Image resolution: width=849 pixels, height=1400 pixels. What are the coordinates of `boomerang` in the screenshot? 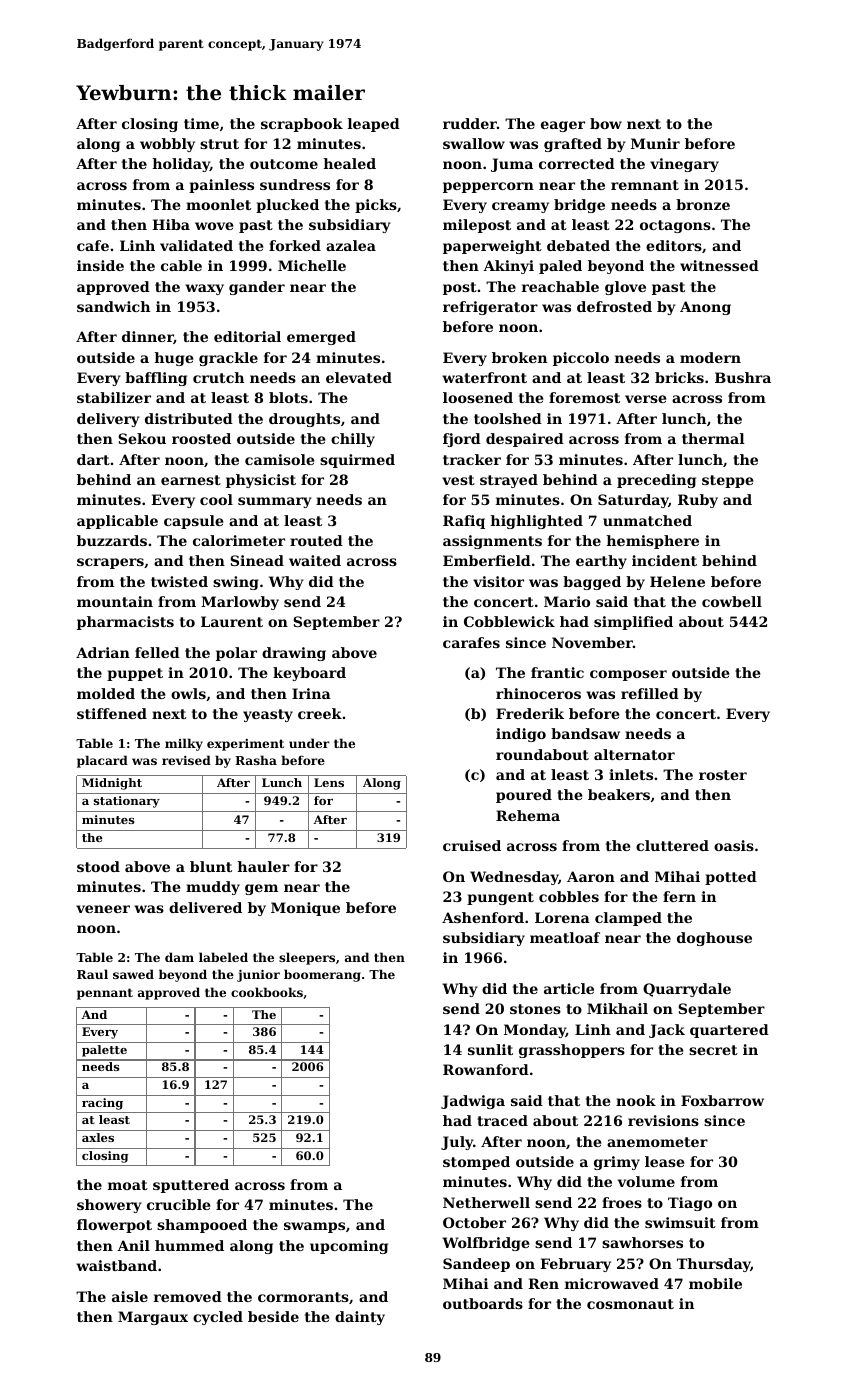 It's located at (322, 975).
